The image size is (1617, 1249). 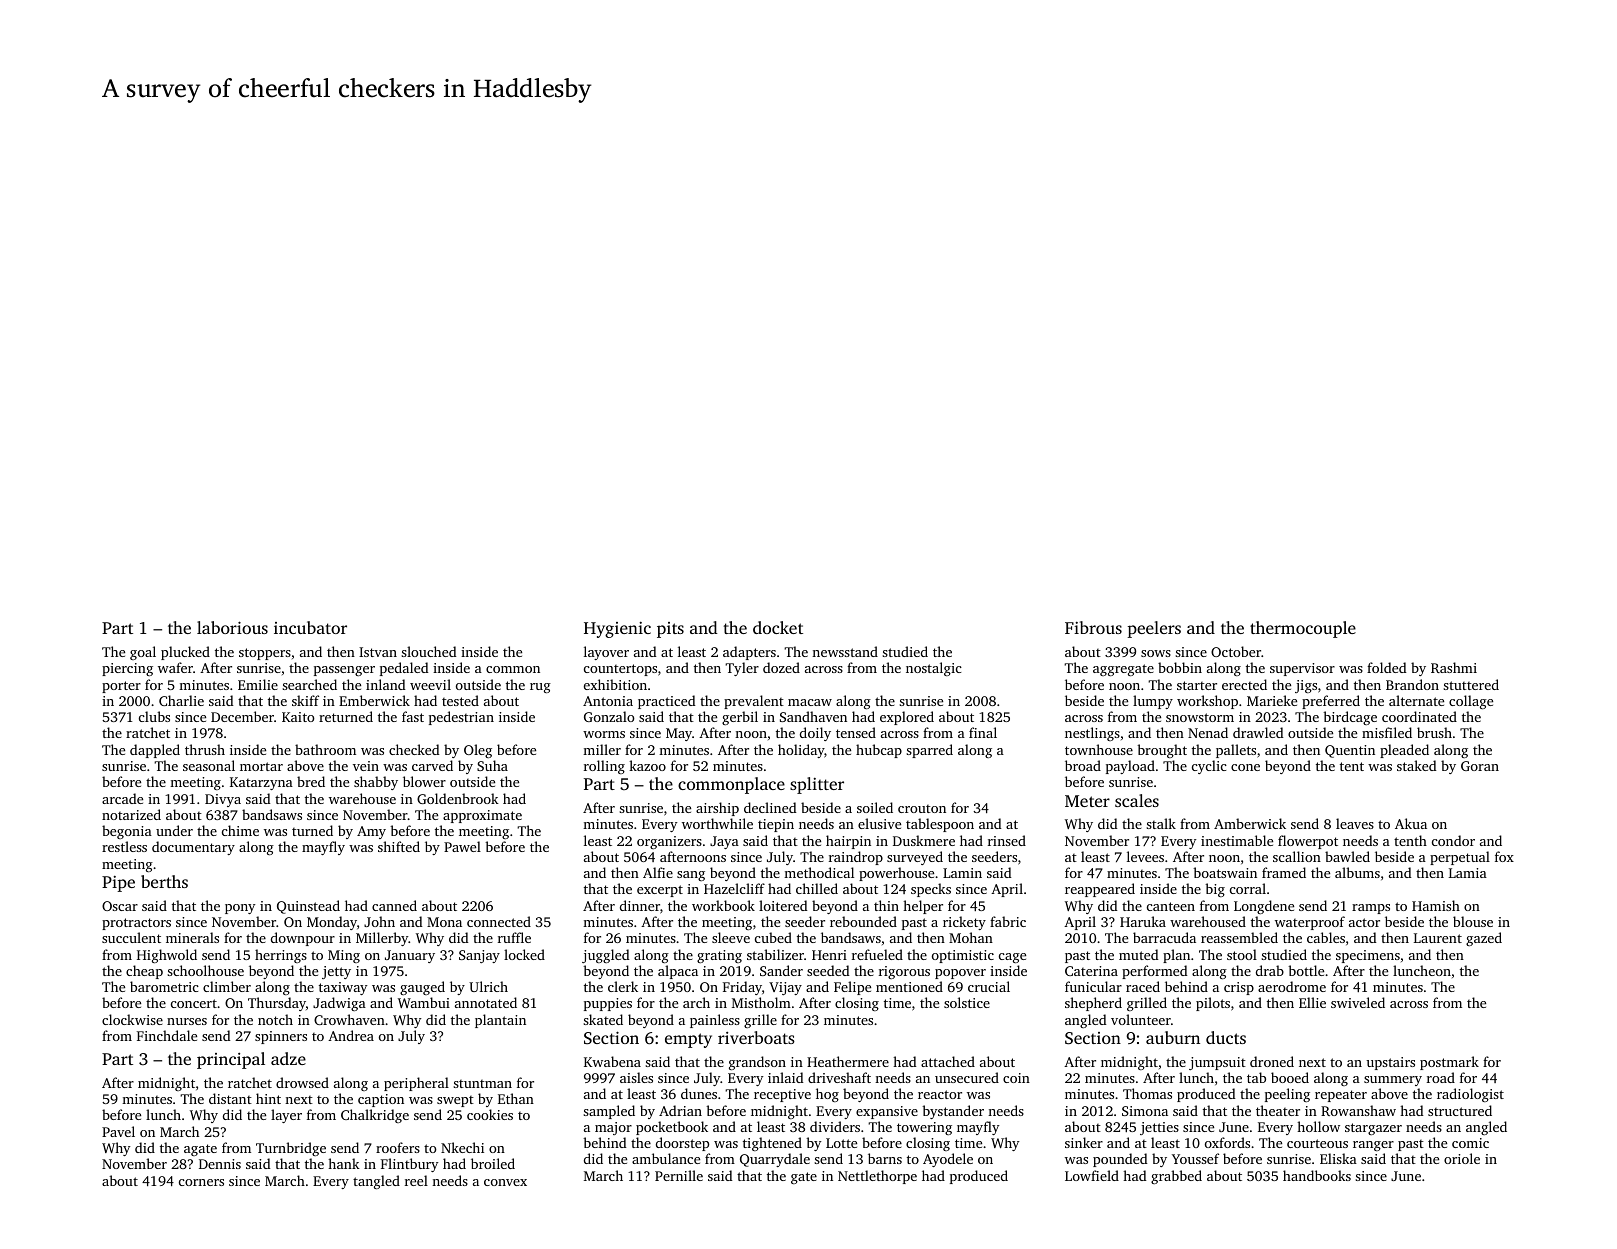 What do you see at coordinates (1347, 856) in the screenshot?
I see `bawled` at bounding box center [1347, 856].
